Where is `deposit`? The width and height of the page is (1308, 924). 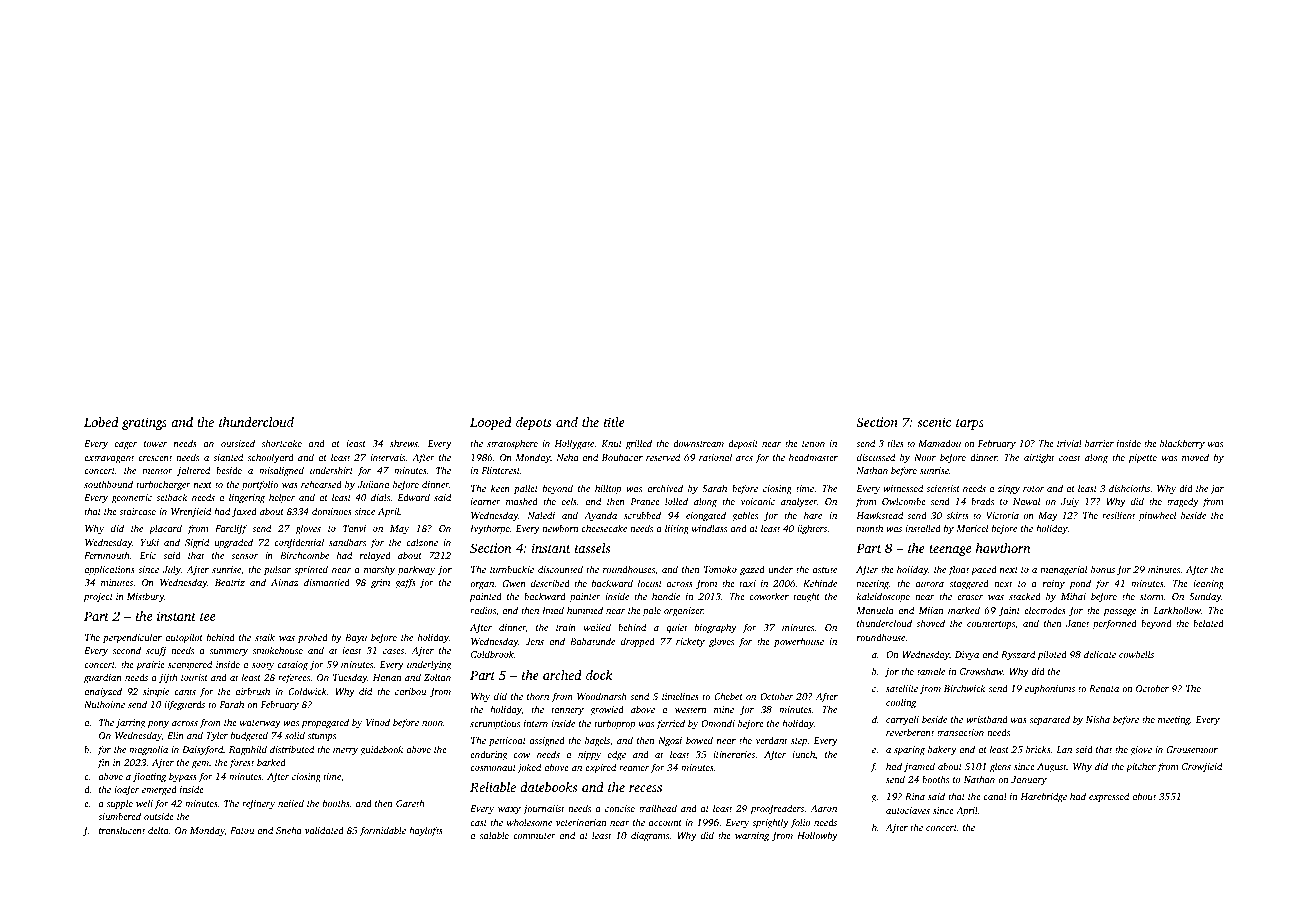
deposit is located at coordinates (743, 444).
